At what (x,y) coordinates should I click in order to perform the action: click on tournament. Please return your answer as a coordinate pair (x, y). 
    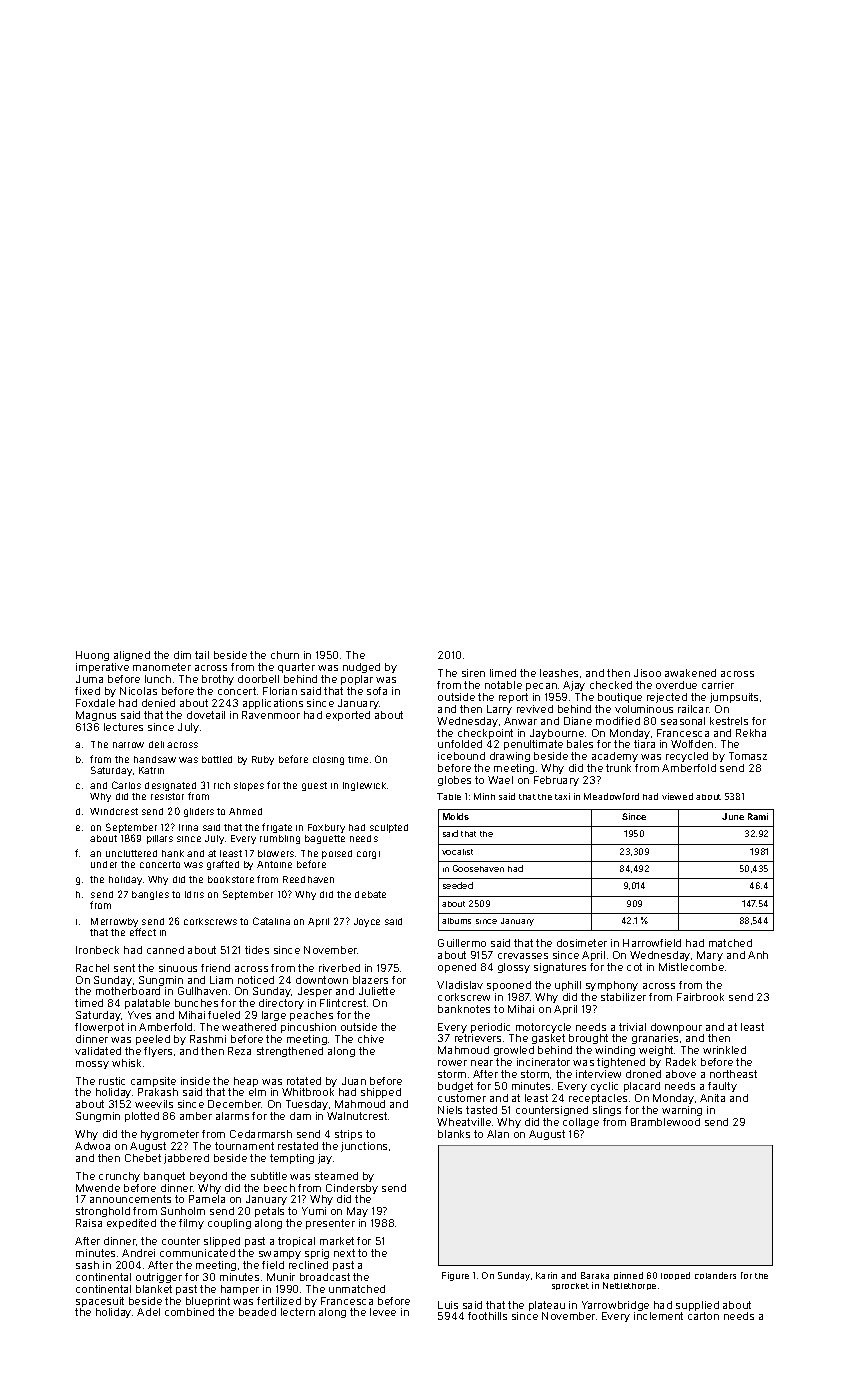
    Looking at the image, I should click on (244, 1146).
